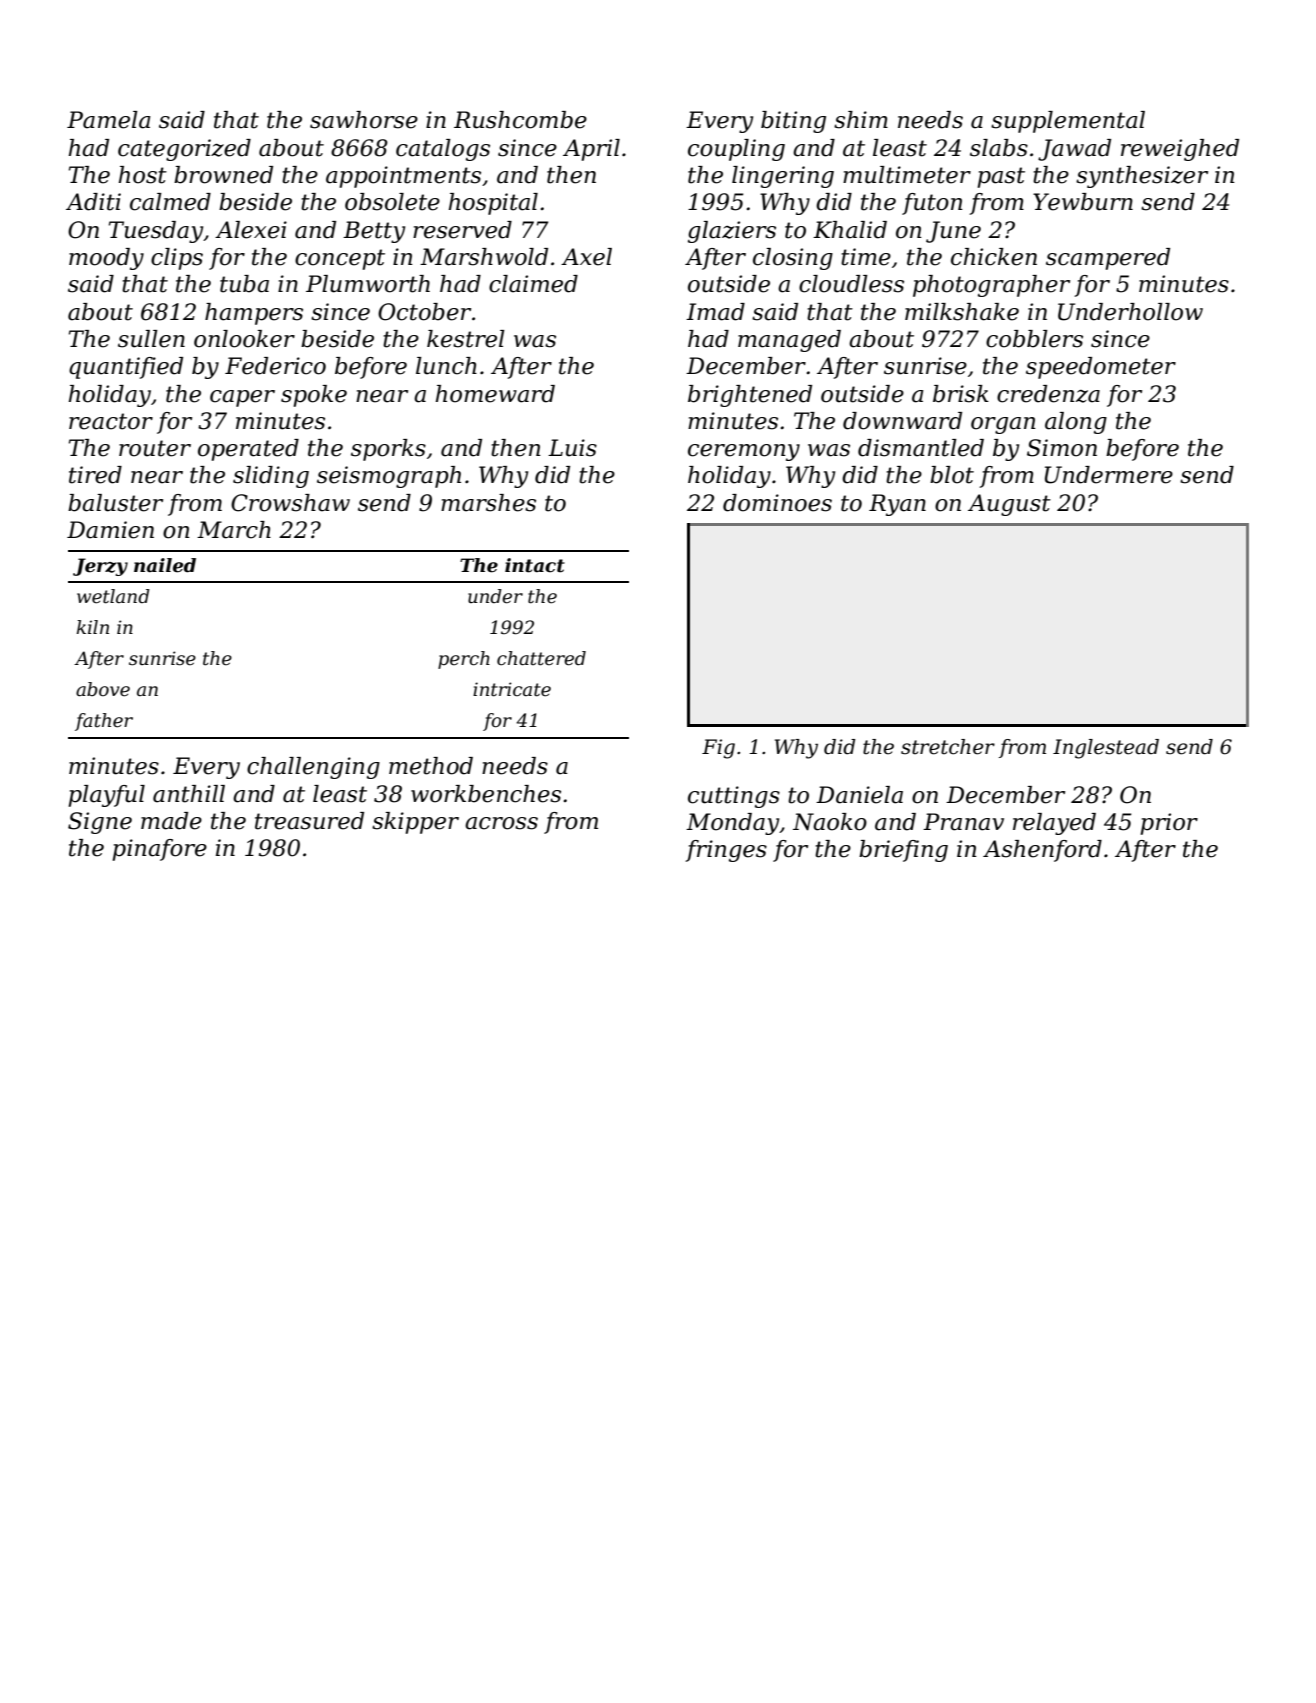 This document has height=1703, width=1316. What do you see at coordinates (244, 339) in the document?
I see `onlooker` at bounding box center [244, 339].
